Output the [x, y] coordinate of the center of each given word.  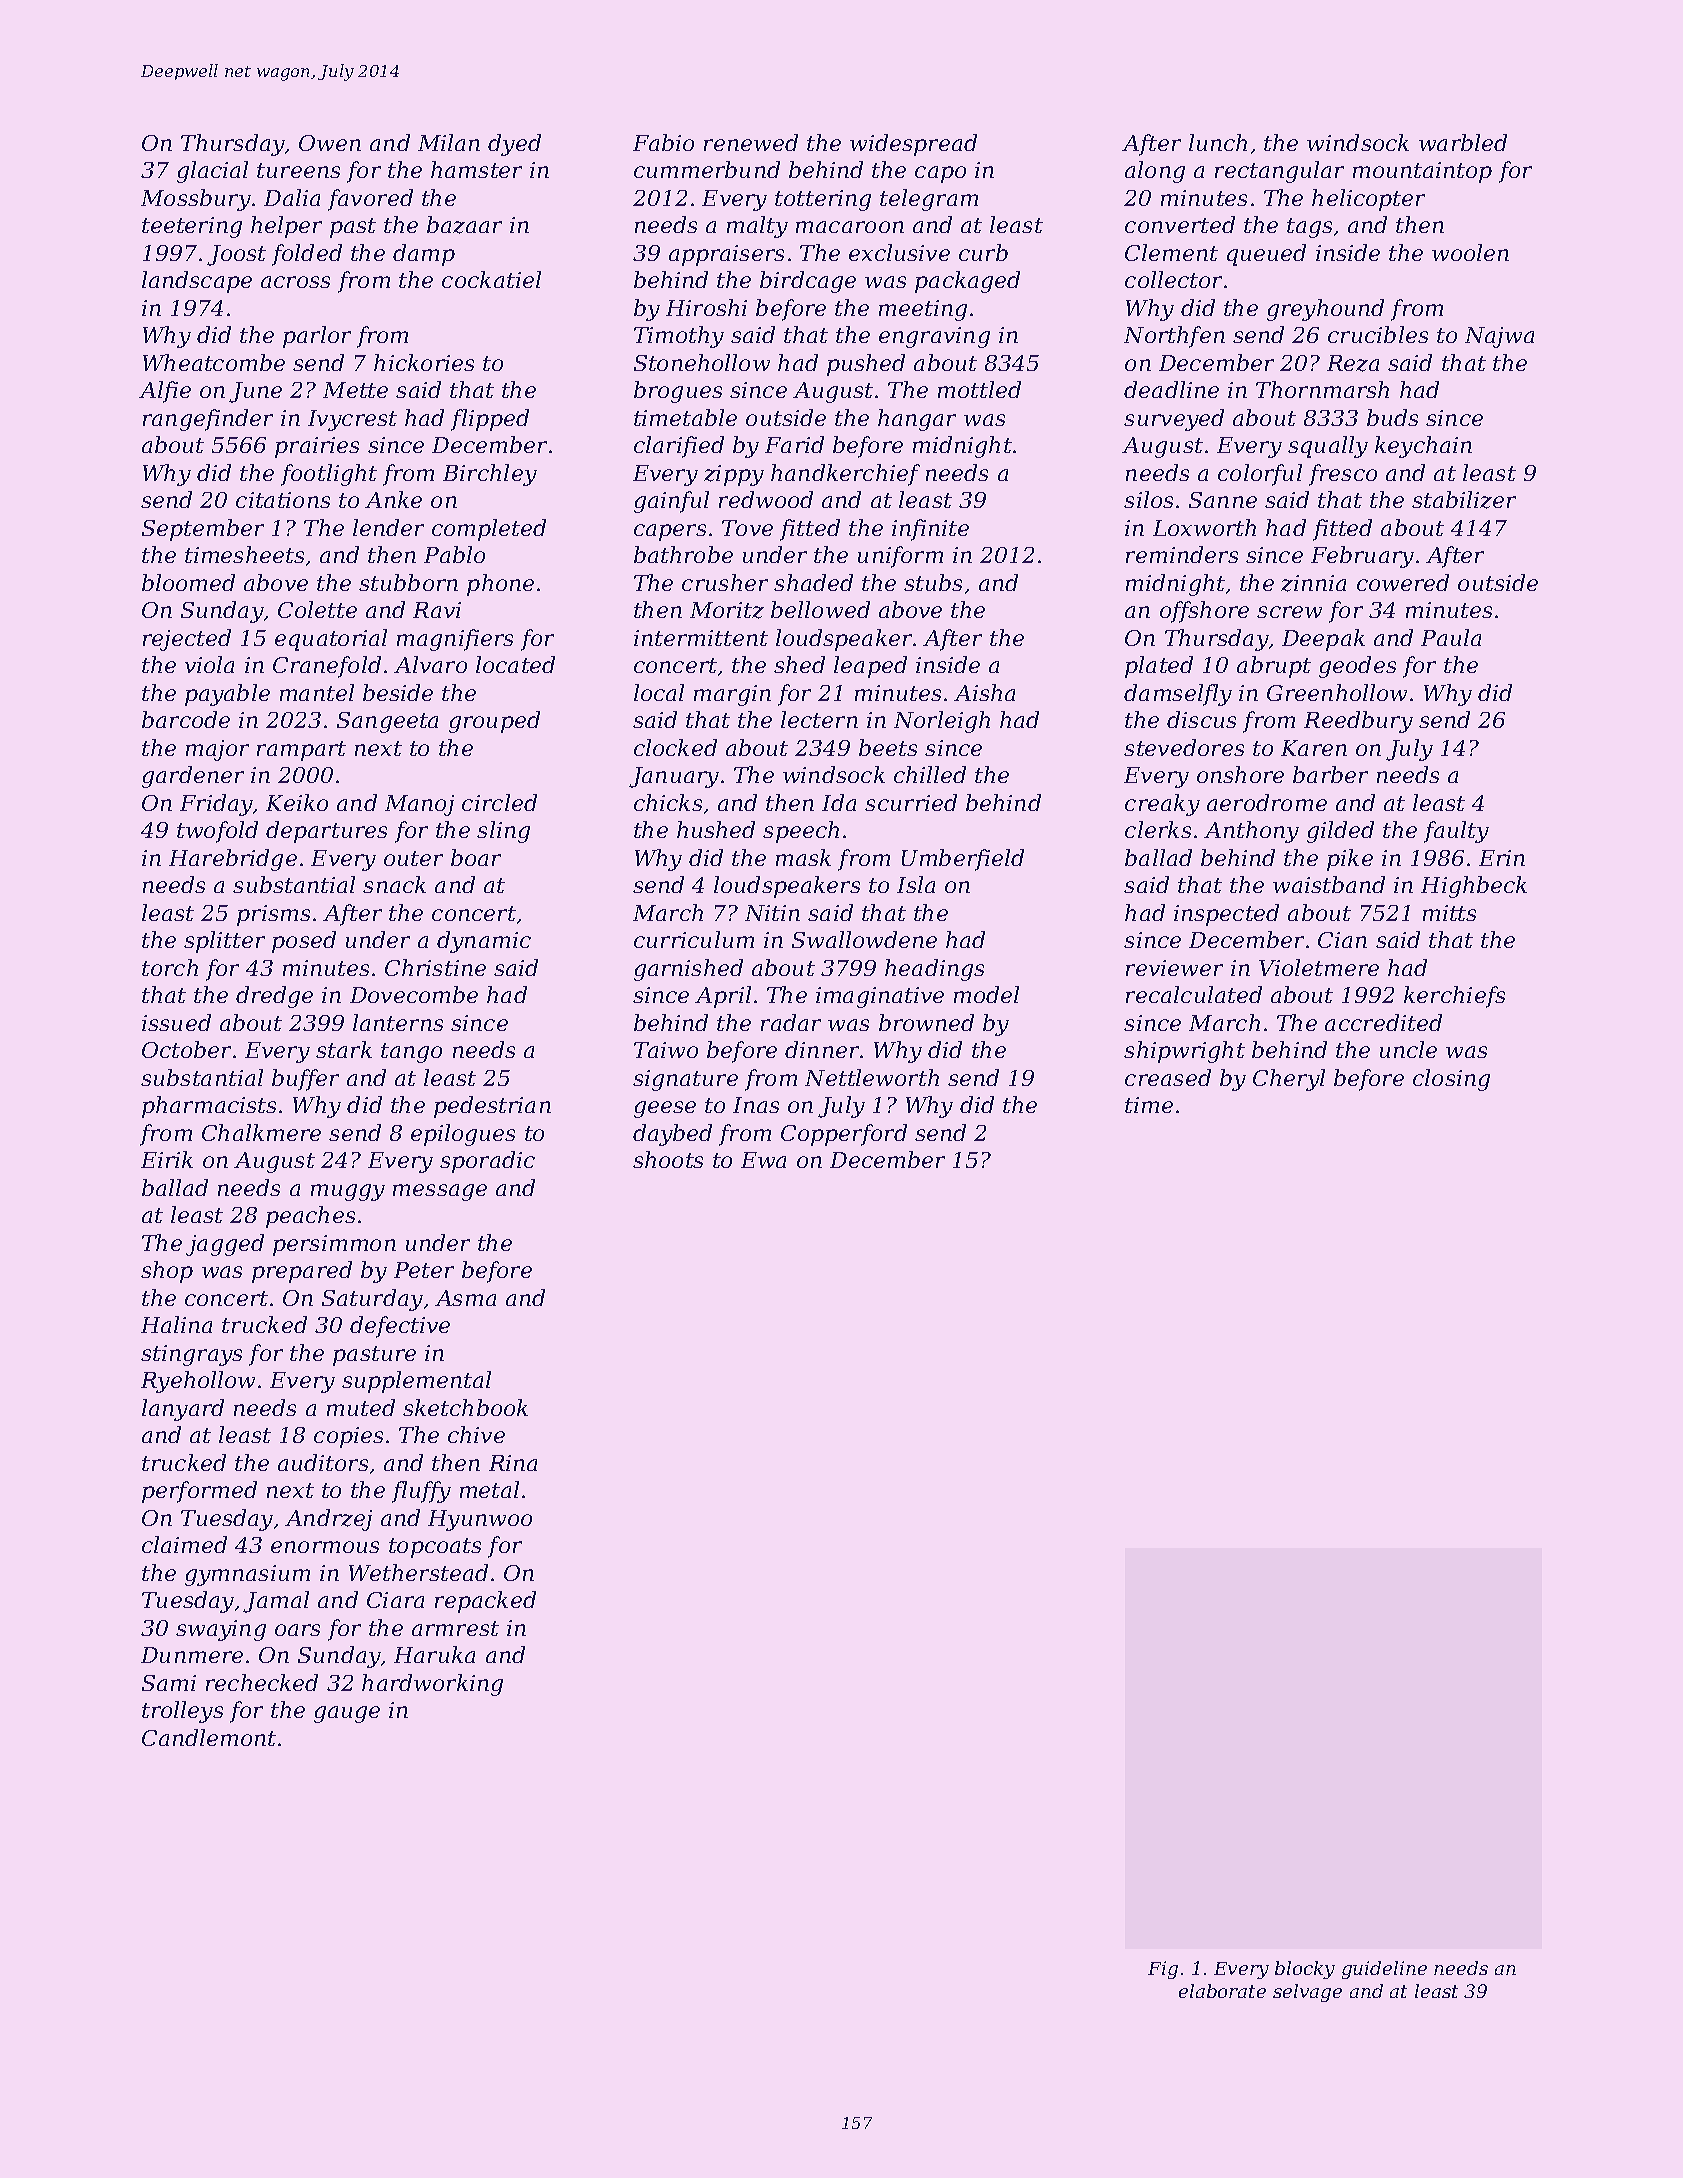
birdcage [808, 282]
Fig [1163, 1970]
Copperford [844, 1135]
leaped [870, 667]
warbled [1463, 142]
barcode [186, 719]
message [440, 1192]
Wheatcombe [214, 362]
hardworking [432, 1685]
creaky [1162, 805]
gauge [347, 1714]
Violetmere [1319, 967]
